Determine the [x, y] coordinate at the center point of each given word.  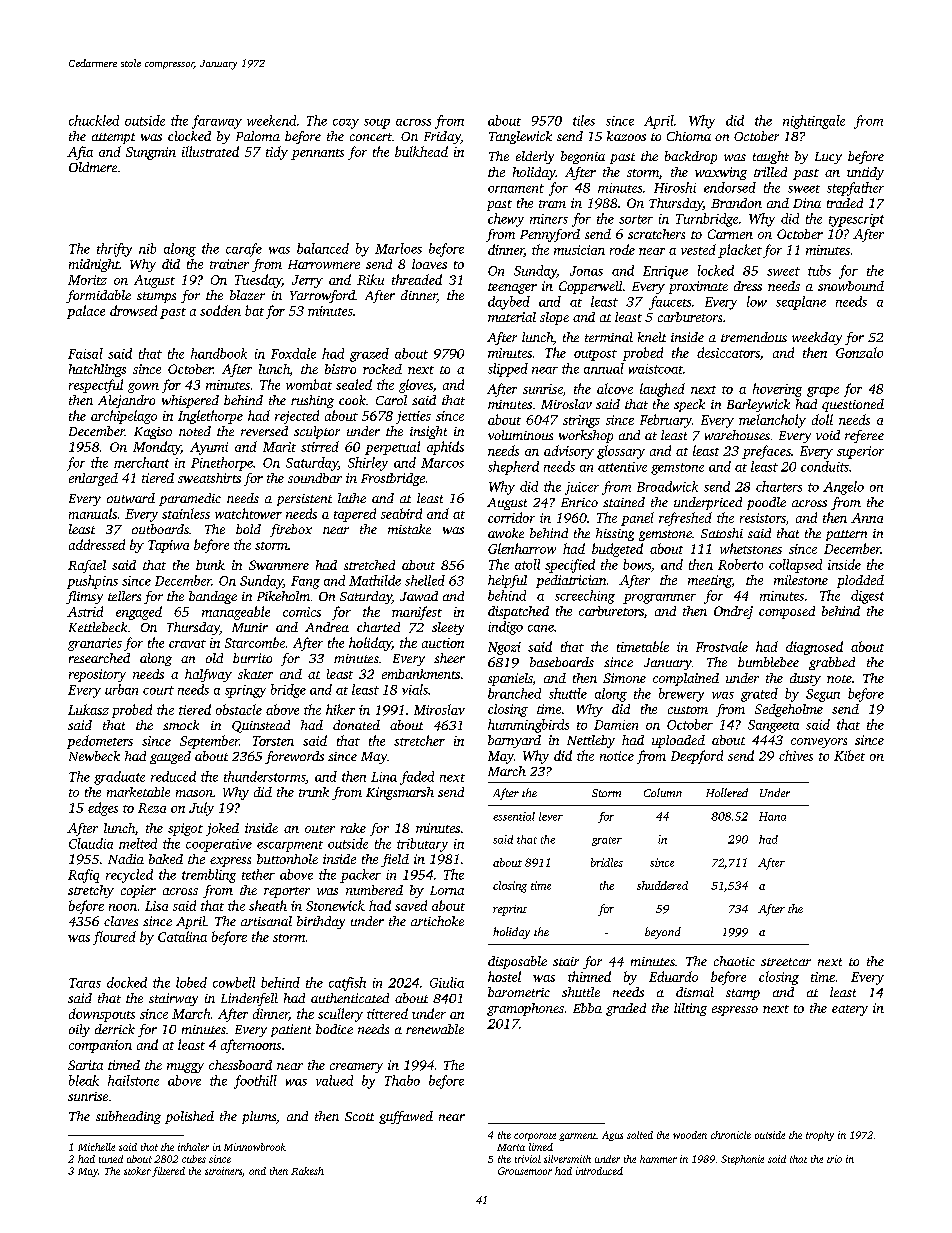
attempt [113, 138]
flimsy [84, 597]
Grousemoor [525, 1171]
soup [377, 124]
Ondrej [733, 612]
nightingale [814, 122]
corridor [511, 517]
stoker [137, 1171]
